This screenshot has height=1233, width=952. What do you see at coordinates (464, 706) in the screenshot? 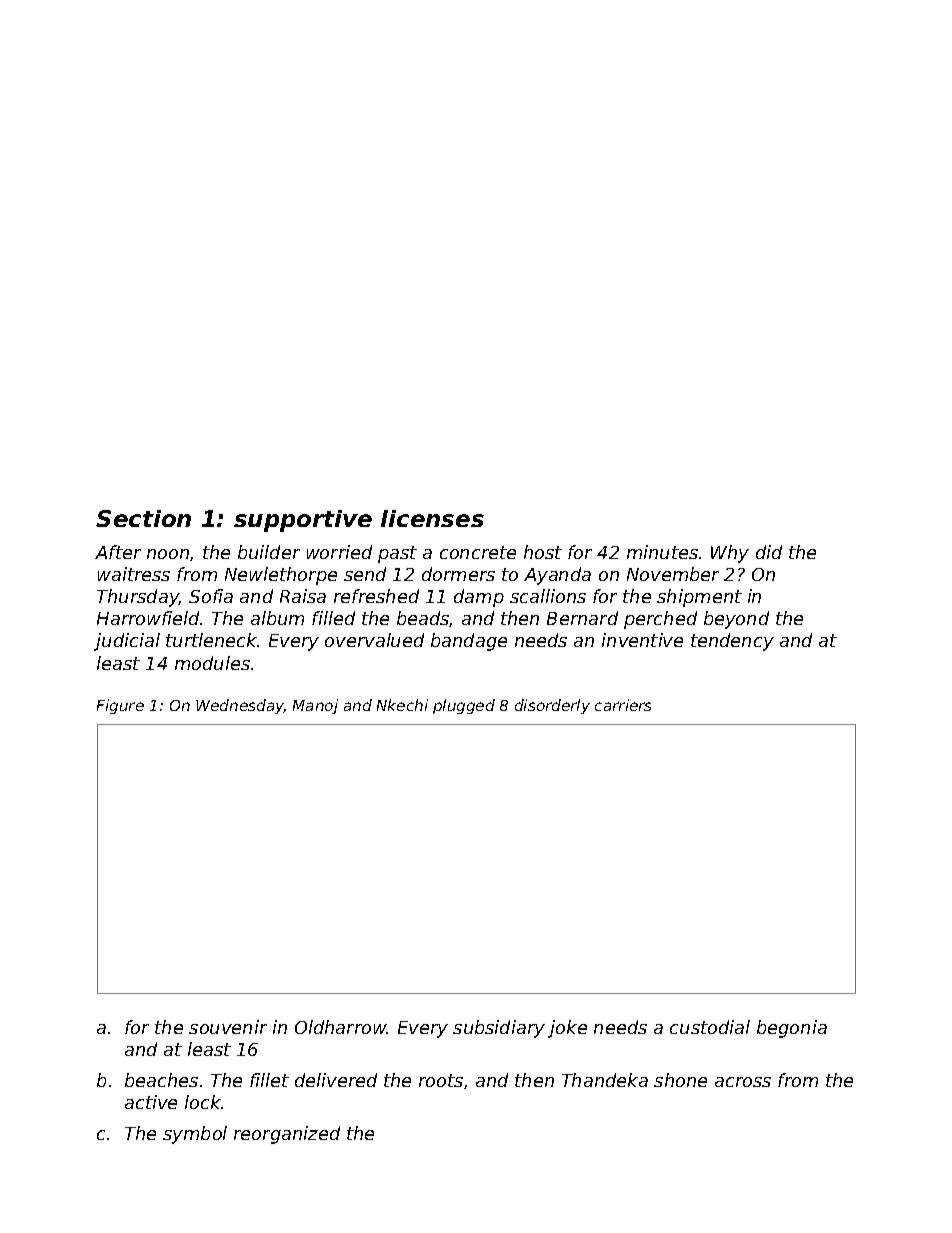
I see `plugged` at bounding box center [464, 706].
